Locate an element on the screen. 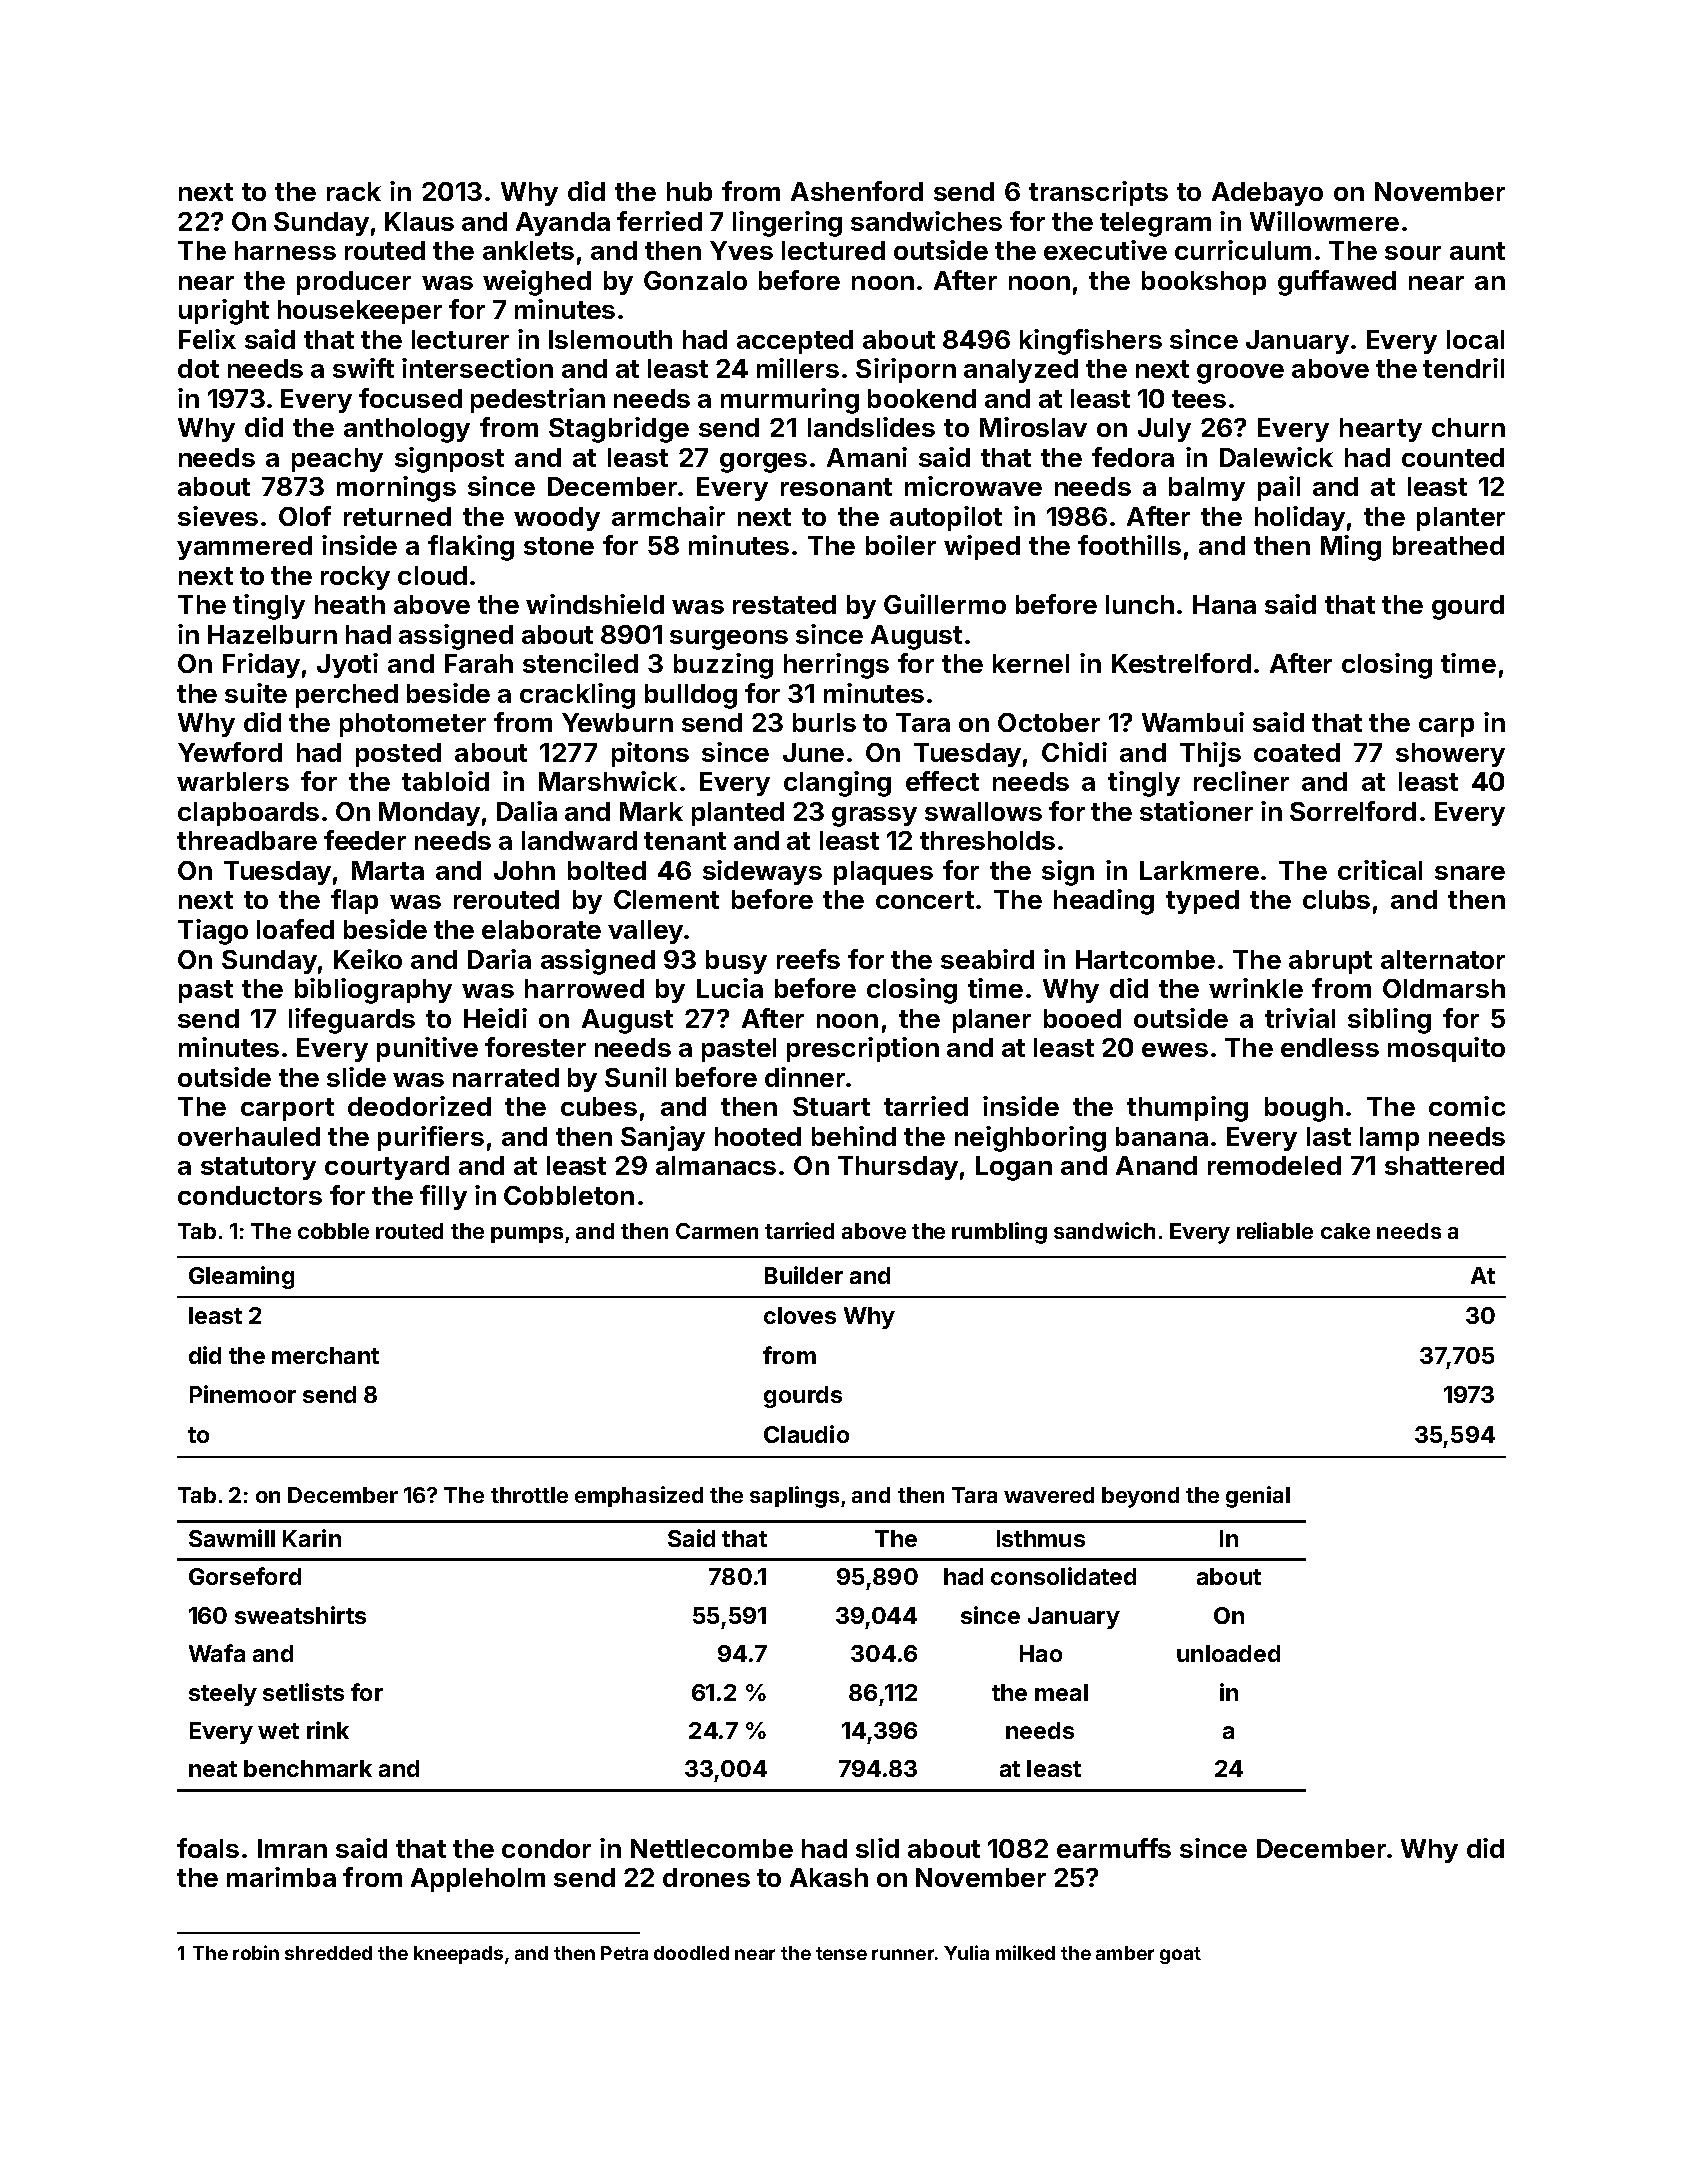 This screenshot has width=1683, height=2178. neighboring is located at coordinates (1030, 1139).
